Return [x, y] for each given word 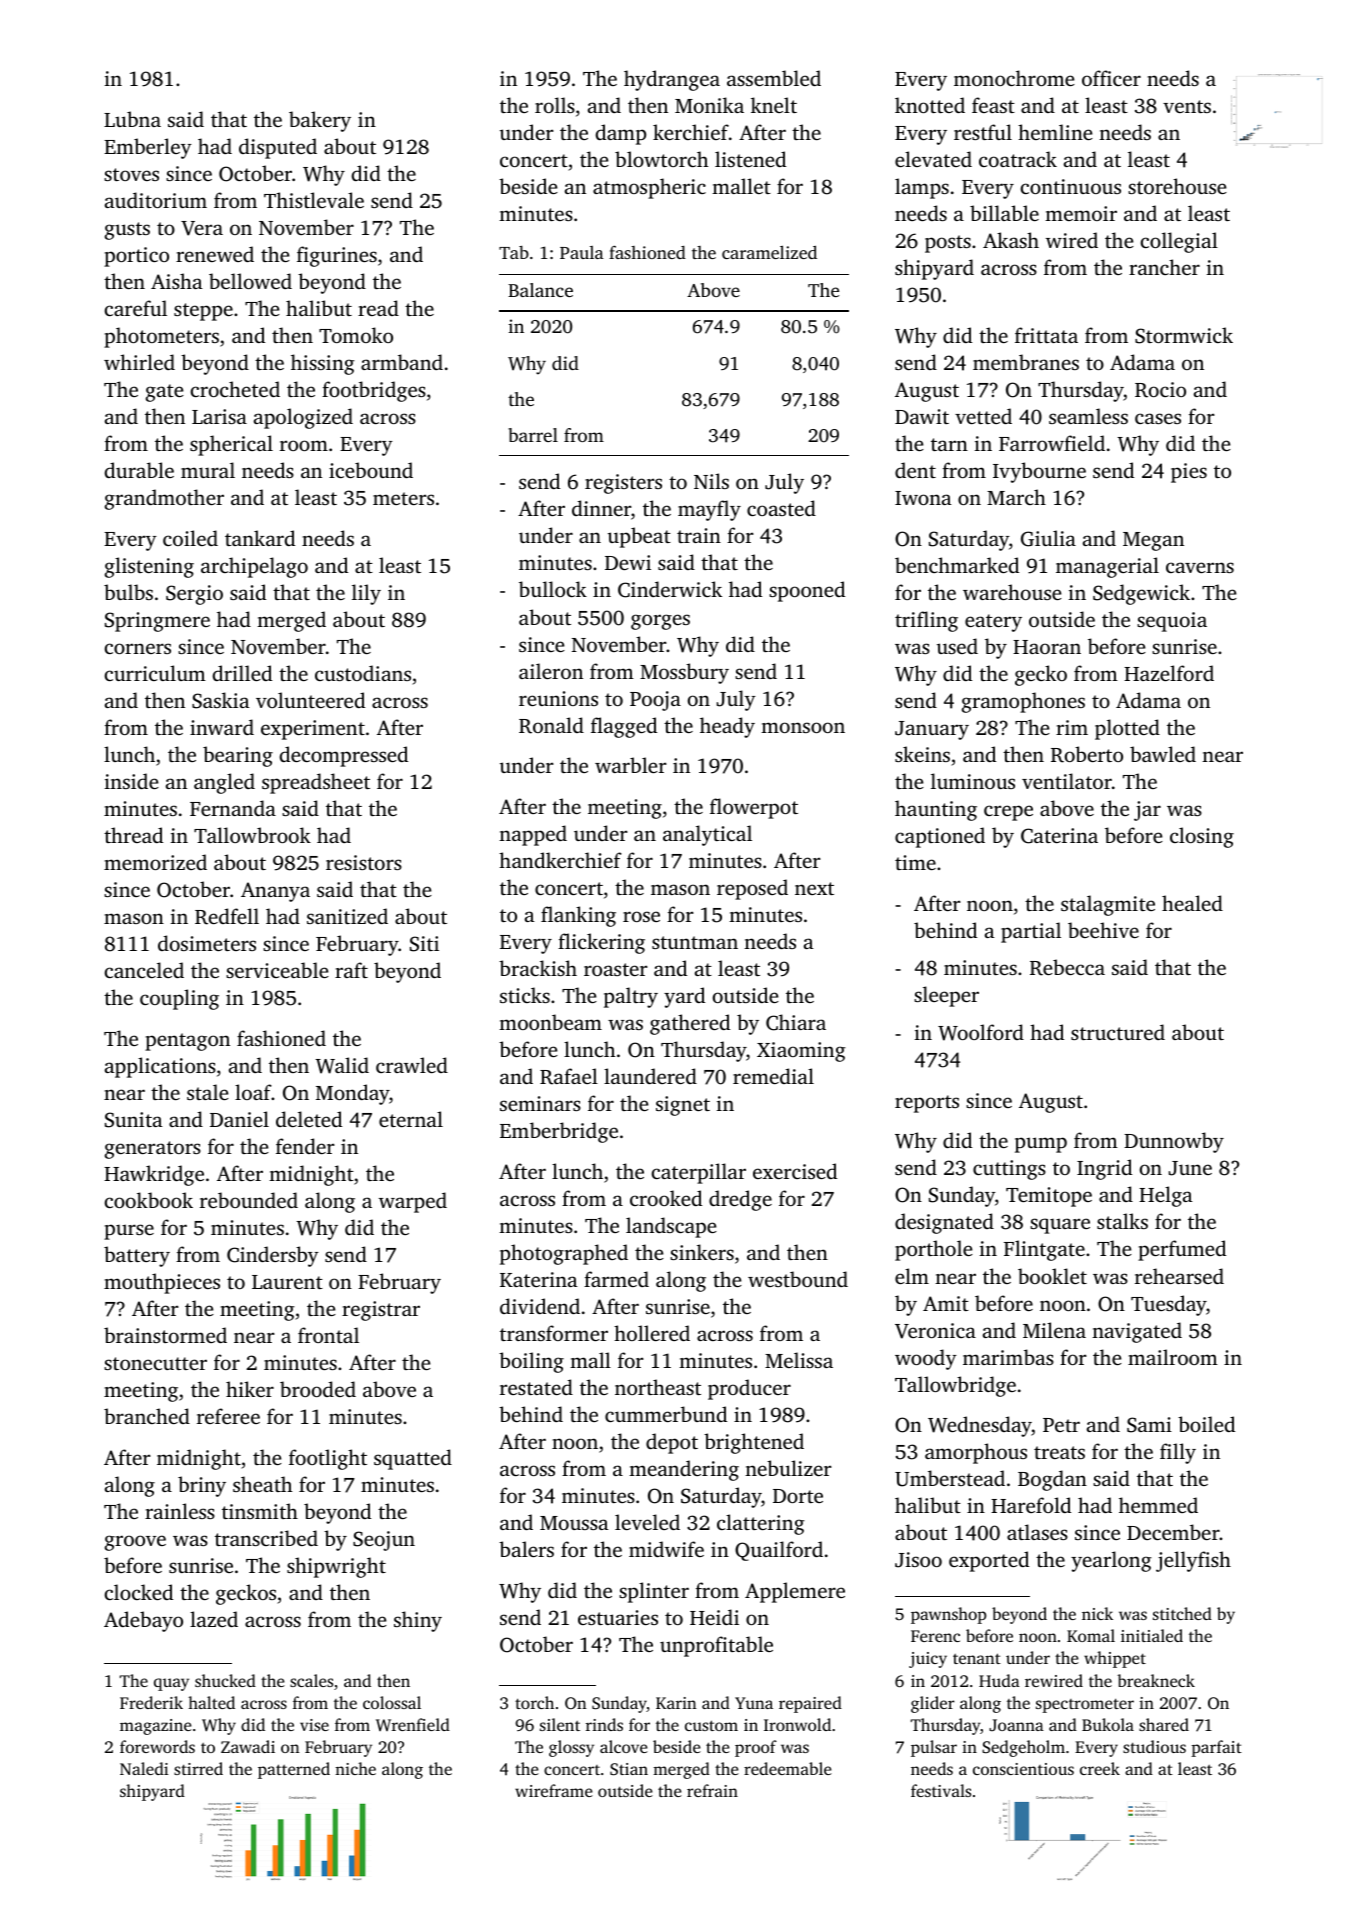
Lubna [132, 119]
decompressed [344, 756]
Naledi [144, 1768]
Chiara [796, 1022]
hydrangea [672, 80]
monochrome [1014, 78]
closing [1202, 837]
